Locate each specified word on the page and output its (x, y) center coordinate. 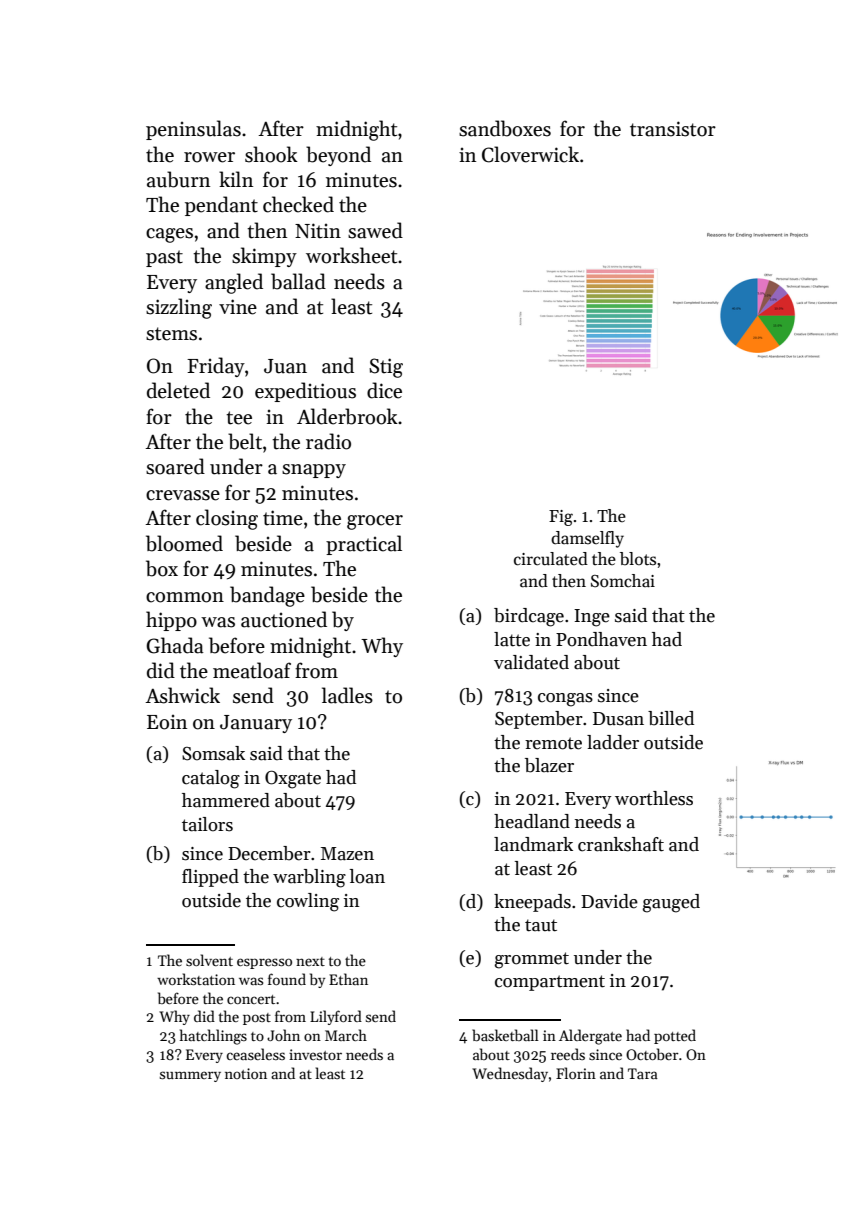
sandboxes (505, 128)
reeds (568, 1054)
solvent (209, 960)
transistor (673, 129)
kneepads (532, 903)
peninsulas (193, 130)
